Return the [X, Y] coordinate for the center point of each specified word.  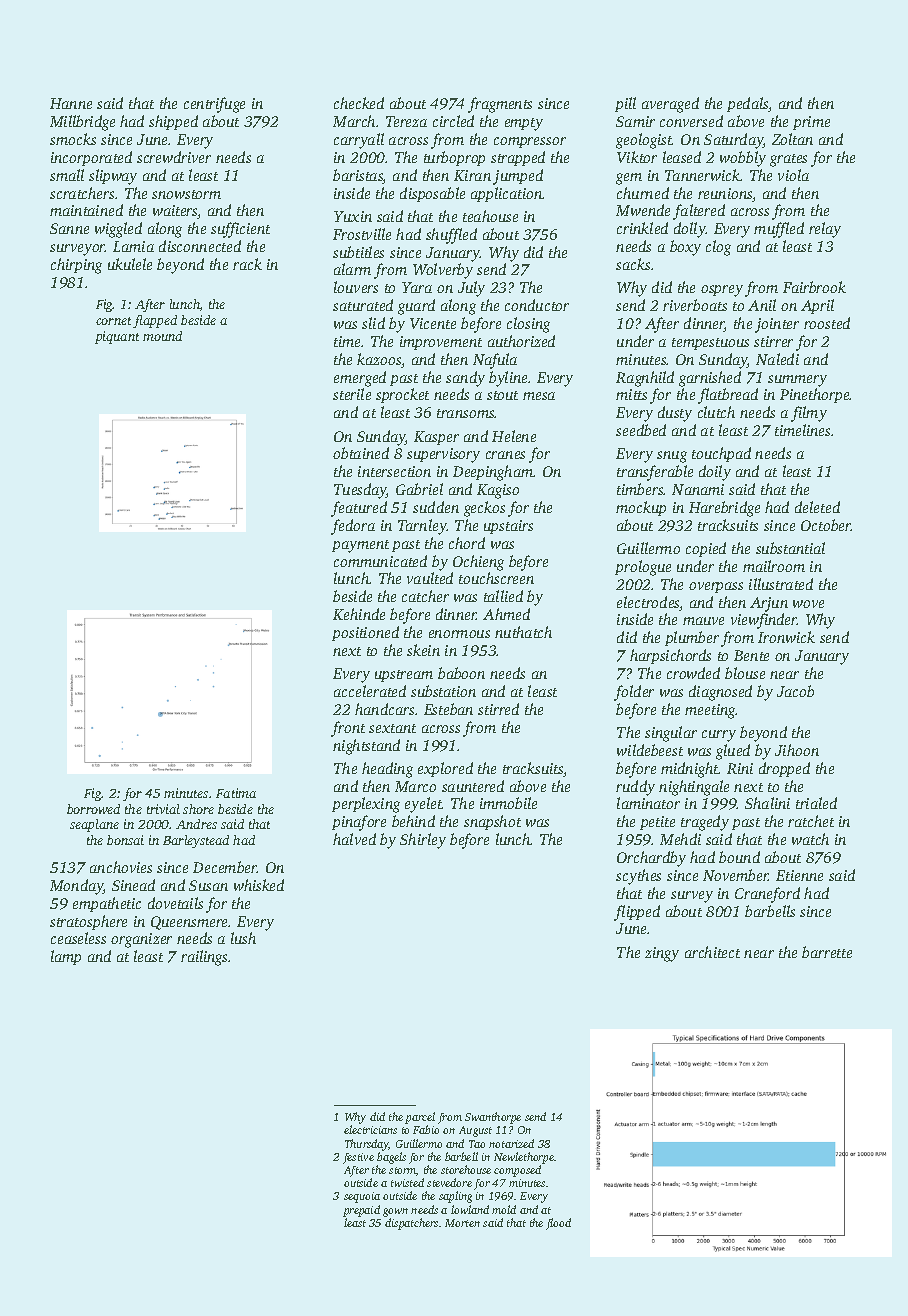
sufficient [240, 230]
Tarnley [422, 527]
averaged [670, 105]
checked [359, 103]
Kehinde [359, 614]
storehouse [466, 1169]
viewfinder [764, 621]
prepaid [361, 1211]
